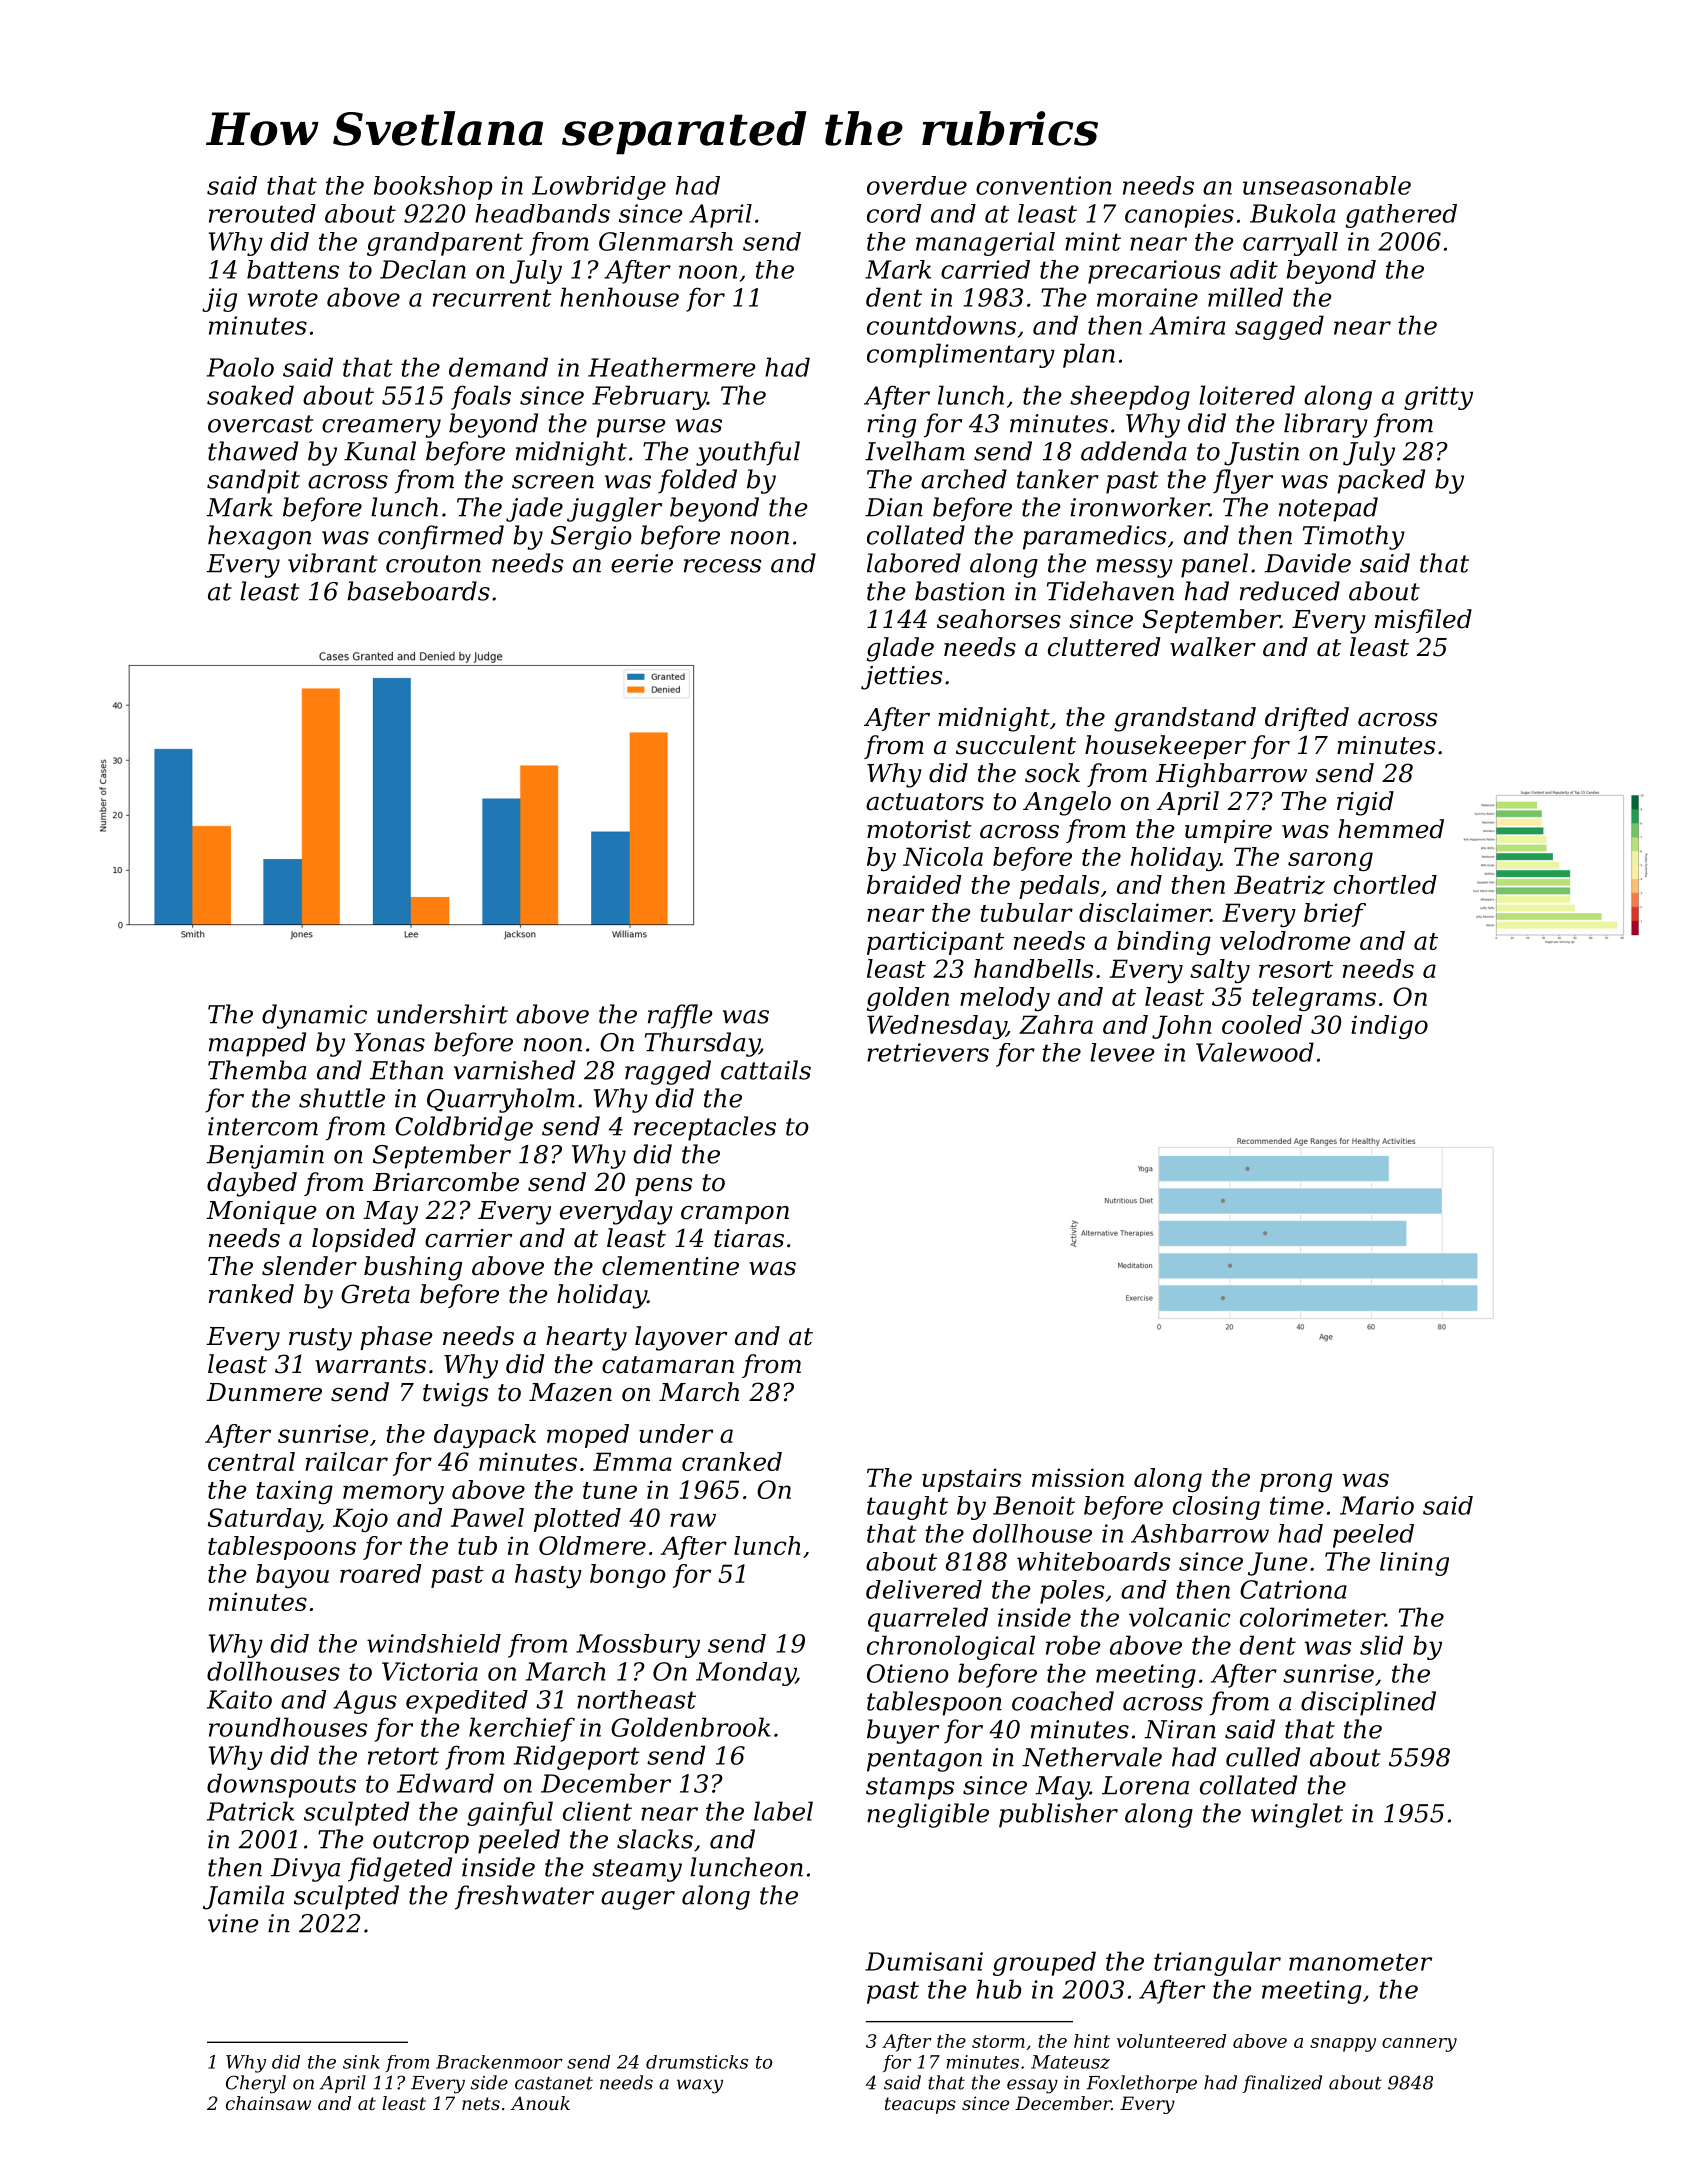 This screenshot has height=2178, width=1683. I want to click on baseboards, so click(418, 591).
